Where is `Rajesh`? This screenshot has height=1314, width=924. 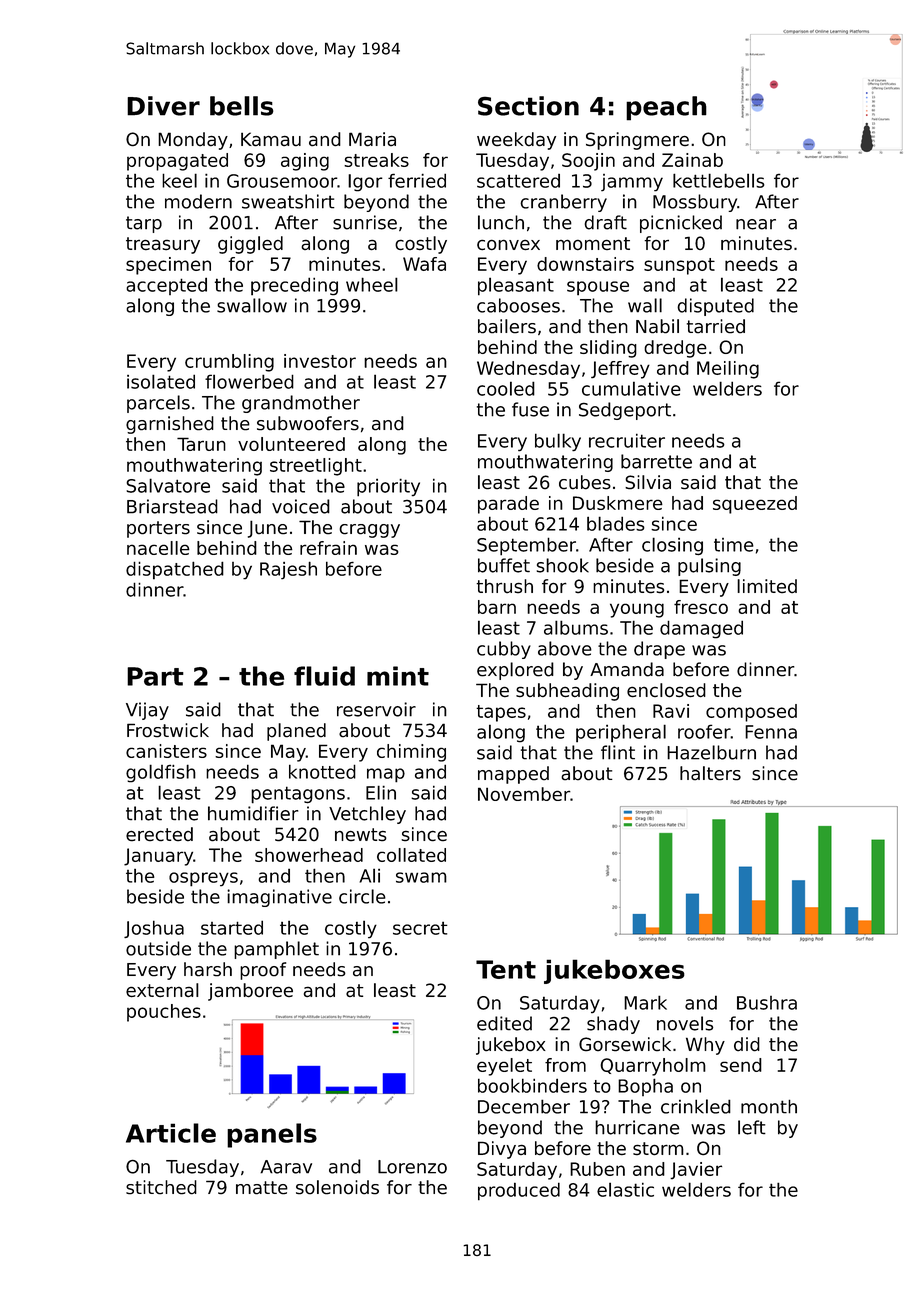
Rajesh is located at coordinates (288, 570).
